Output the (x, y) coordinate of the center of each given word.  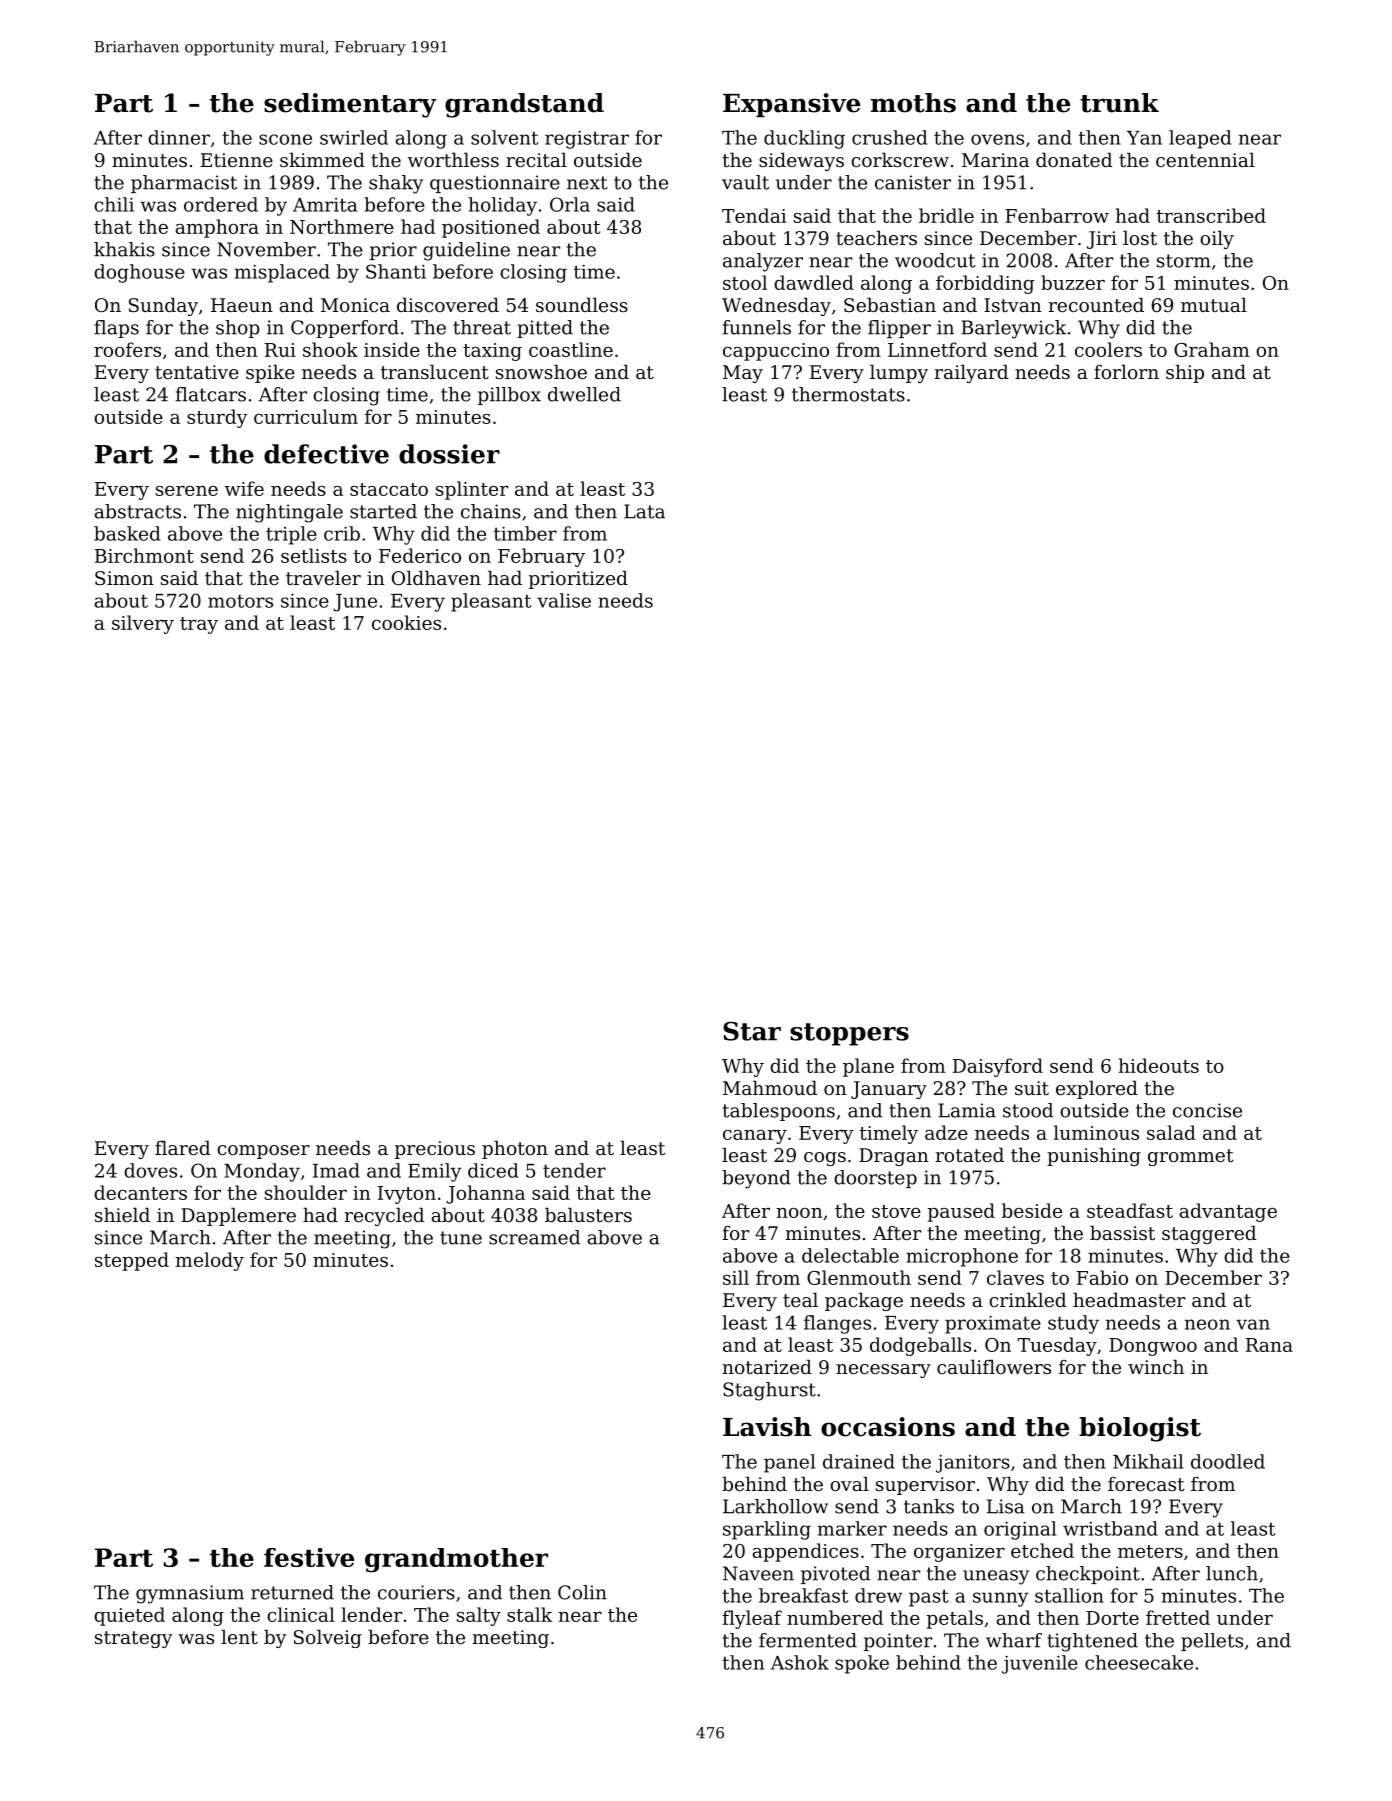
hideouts (1159, 1065)
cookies (406, 622)
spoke (862, 1664)
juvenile (1040, 1664)
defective (326, 454)
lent (239, 1636)
